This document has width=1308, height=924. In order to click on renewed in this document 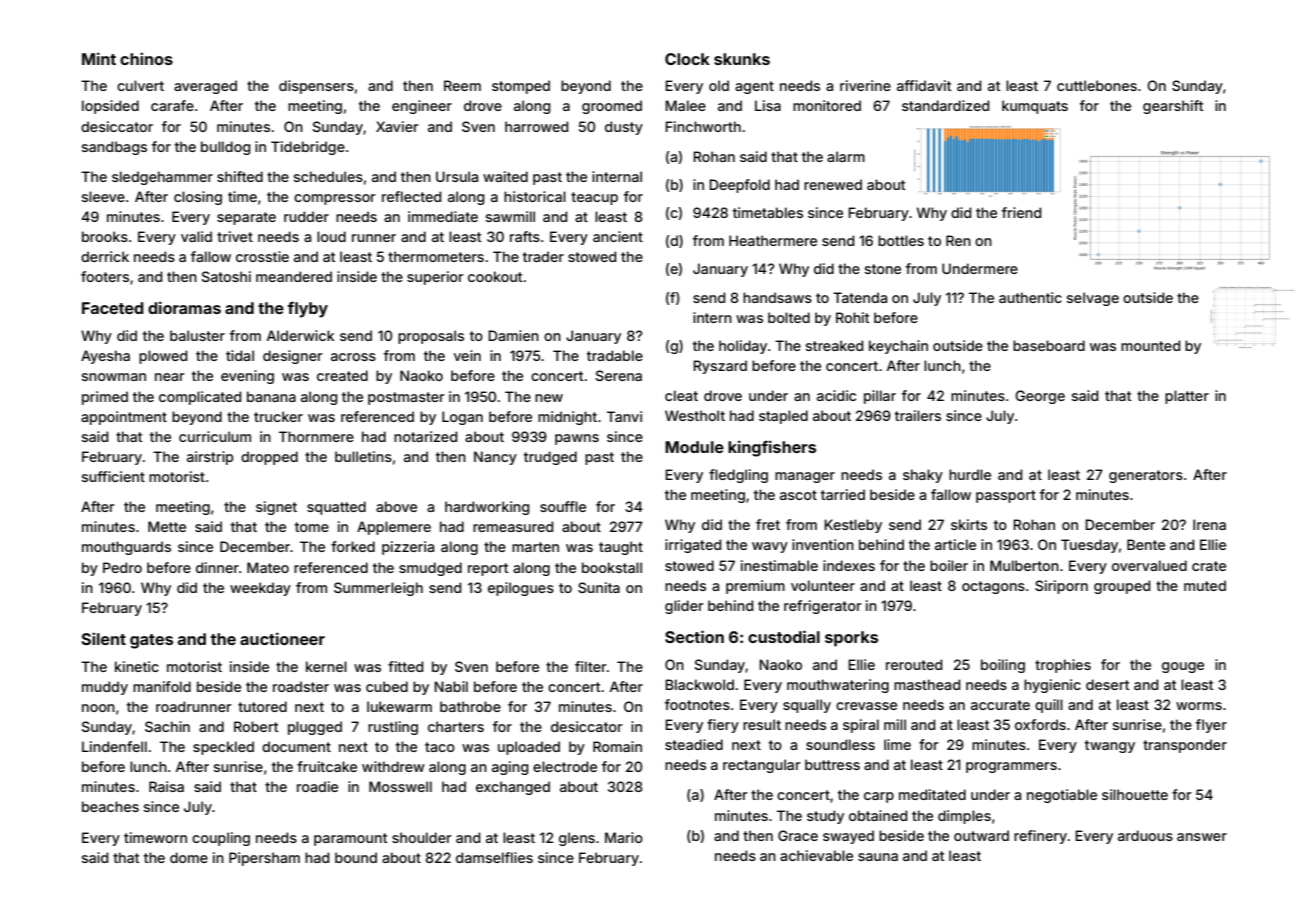, I will do `click(833, 184)`.
